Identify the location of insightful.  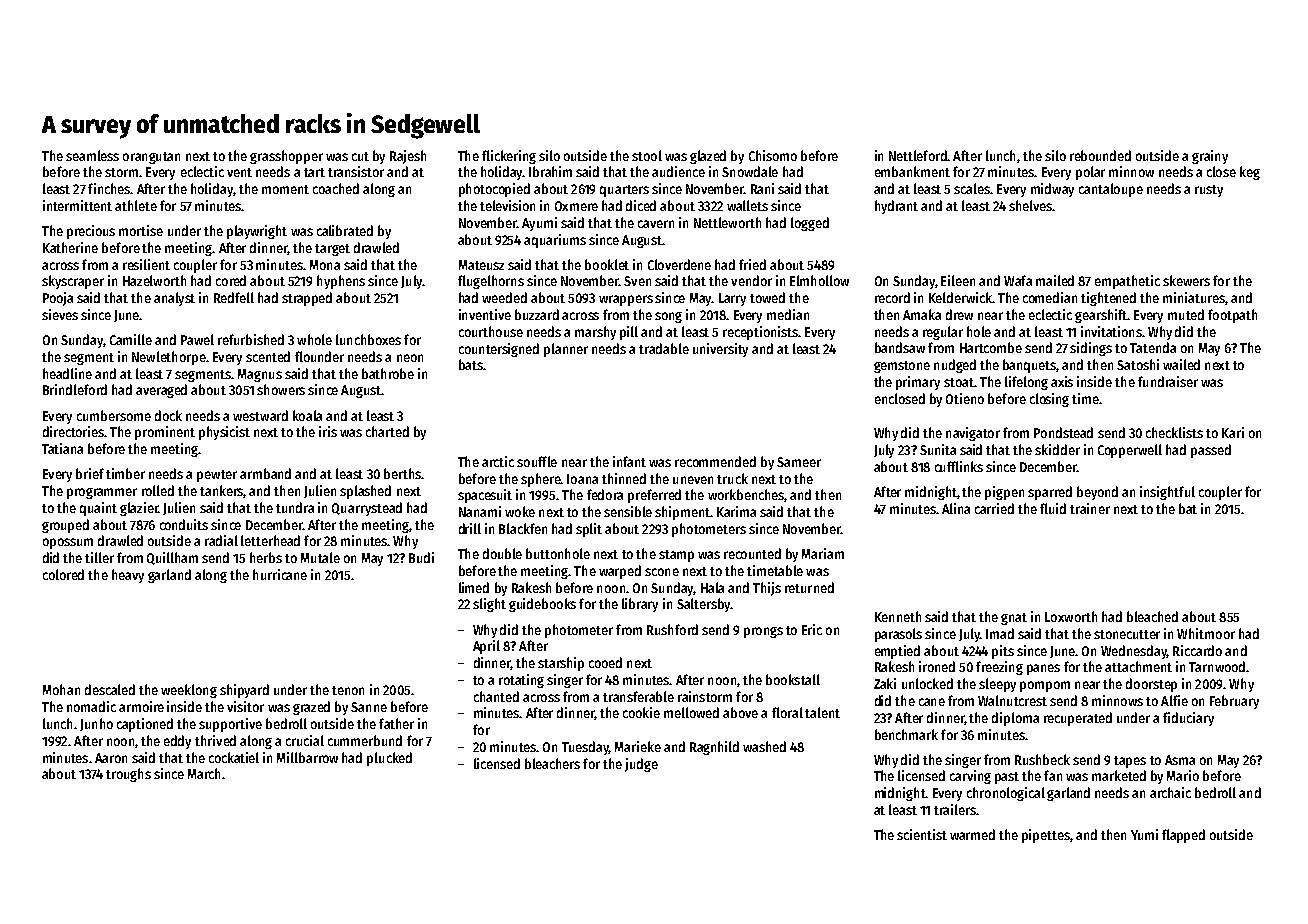
(1167, 493).
